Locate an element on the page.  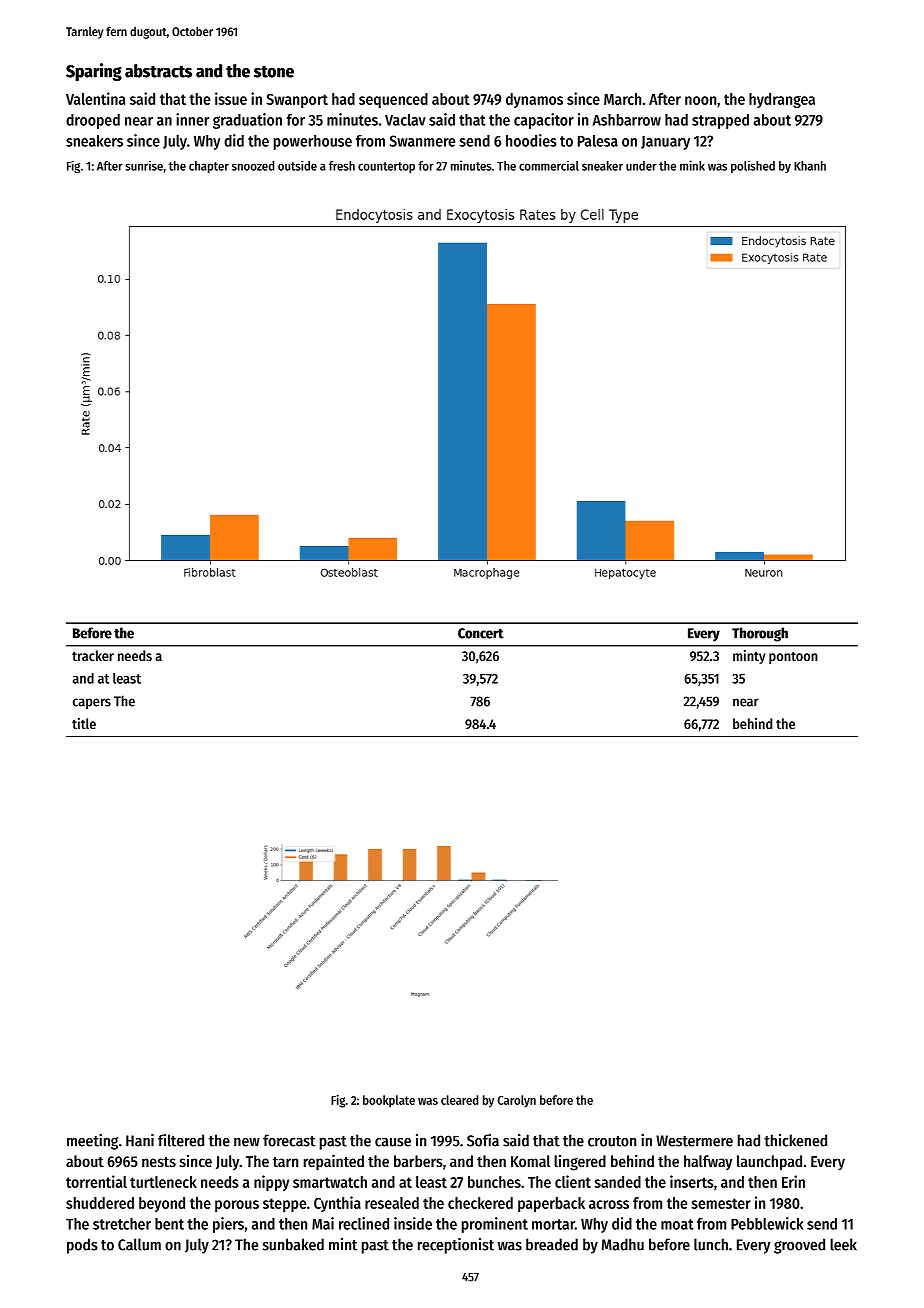
capers is located at coordinates (92, 703).
